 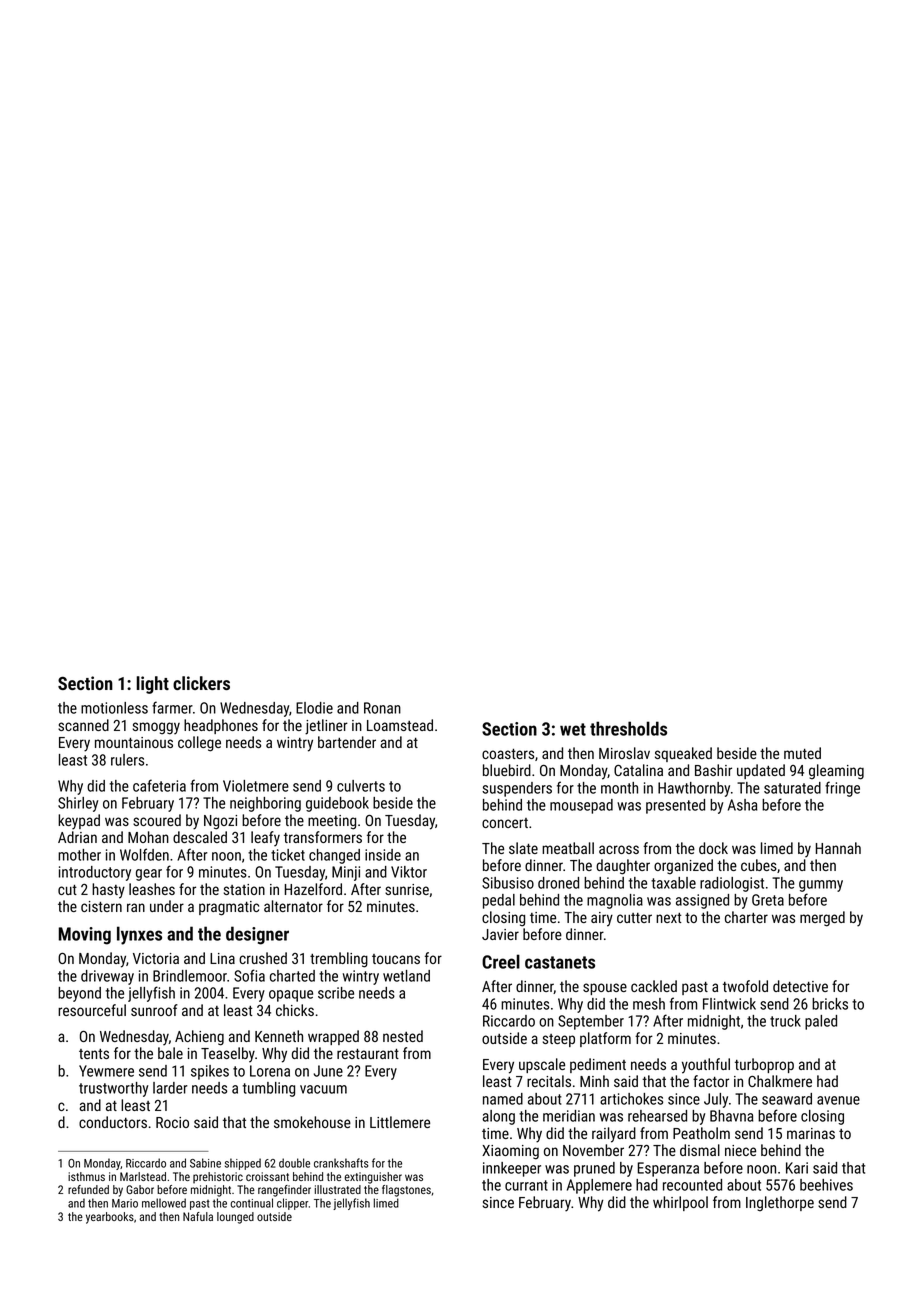 I want to click on muted, so click(x=802, y=753).
